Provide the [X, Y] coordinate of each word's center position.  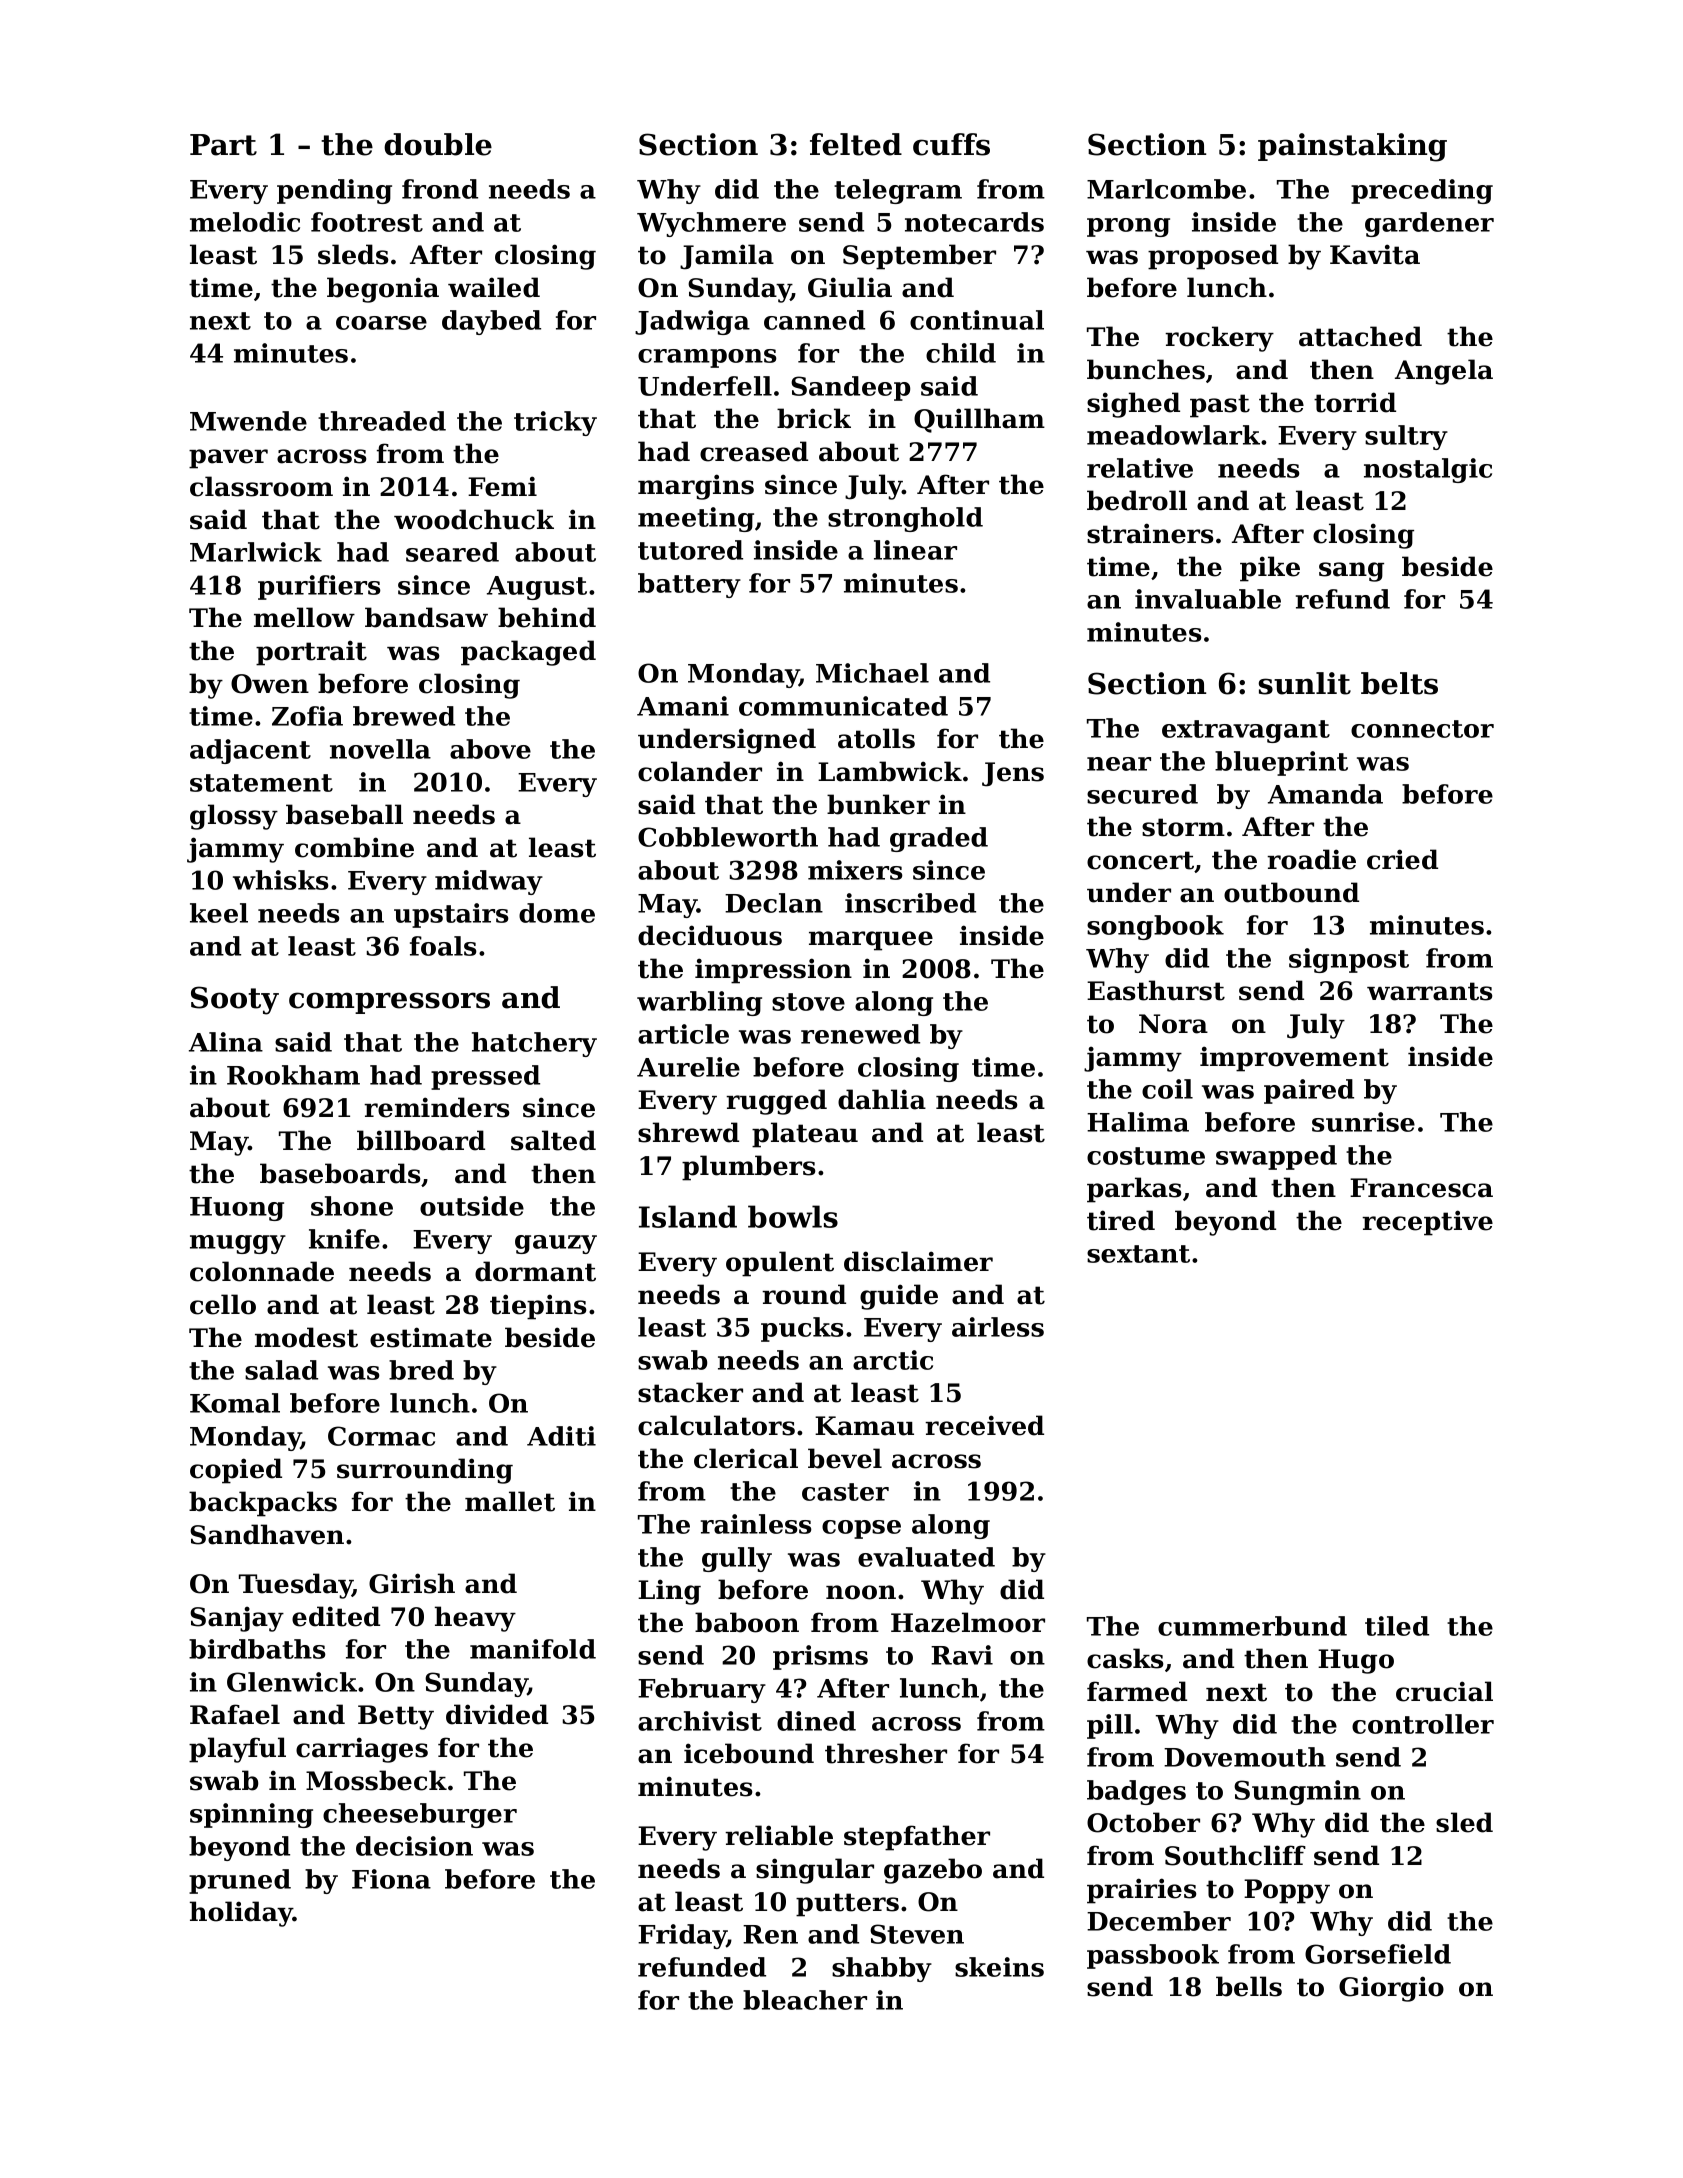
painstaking [1352, 147]
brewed [404, 716]
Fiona [391, 1879]
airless [998, 1327]
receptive [1427, 1223]
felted [856, 144]
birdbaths [257, 1649]
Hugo [1356, 1661]
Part [223, 145]
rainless [756, 1524]
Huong [237, 1209]
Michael [872, 673]
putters [847, 1905]
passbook [1153, 1956]
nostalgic [1428, 470]
